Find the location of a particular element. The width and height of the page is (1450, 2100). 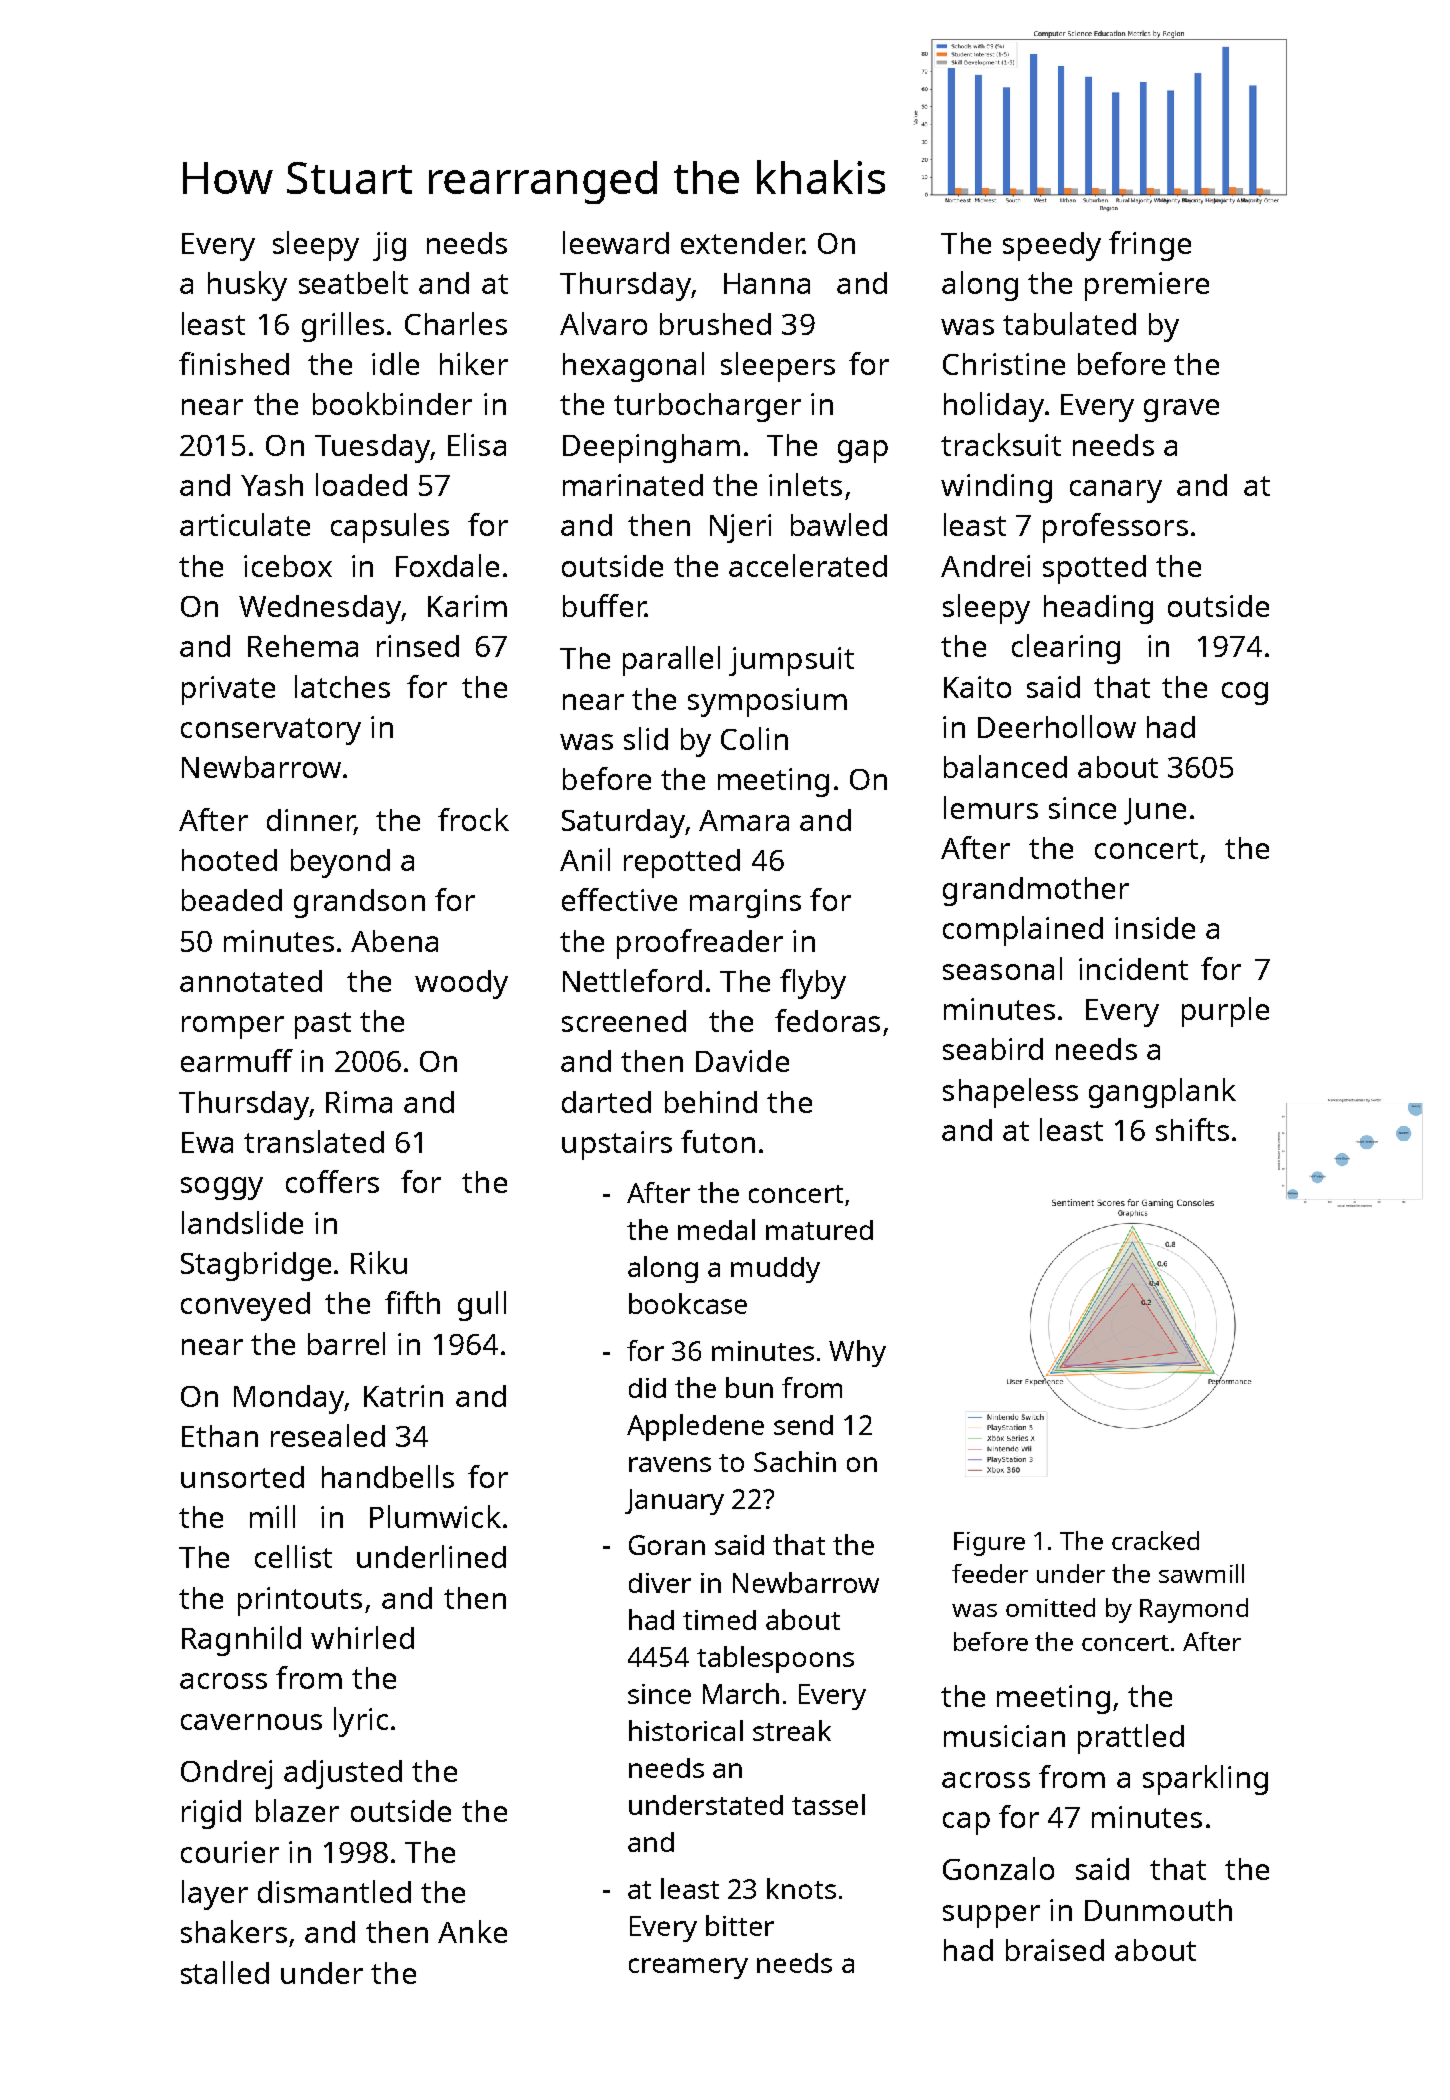

creamery is located at coordinates (688, 1968).
